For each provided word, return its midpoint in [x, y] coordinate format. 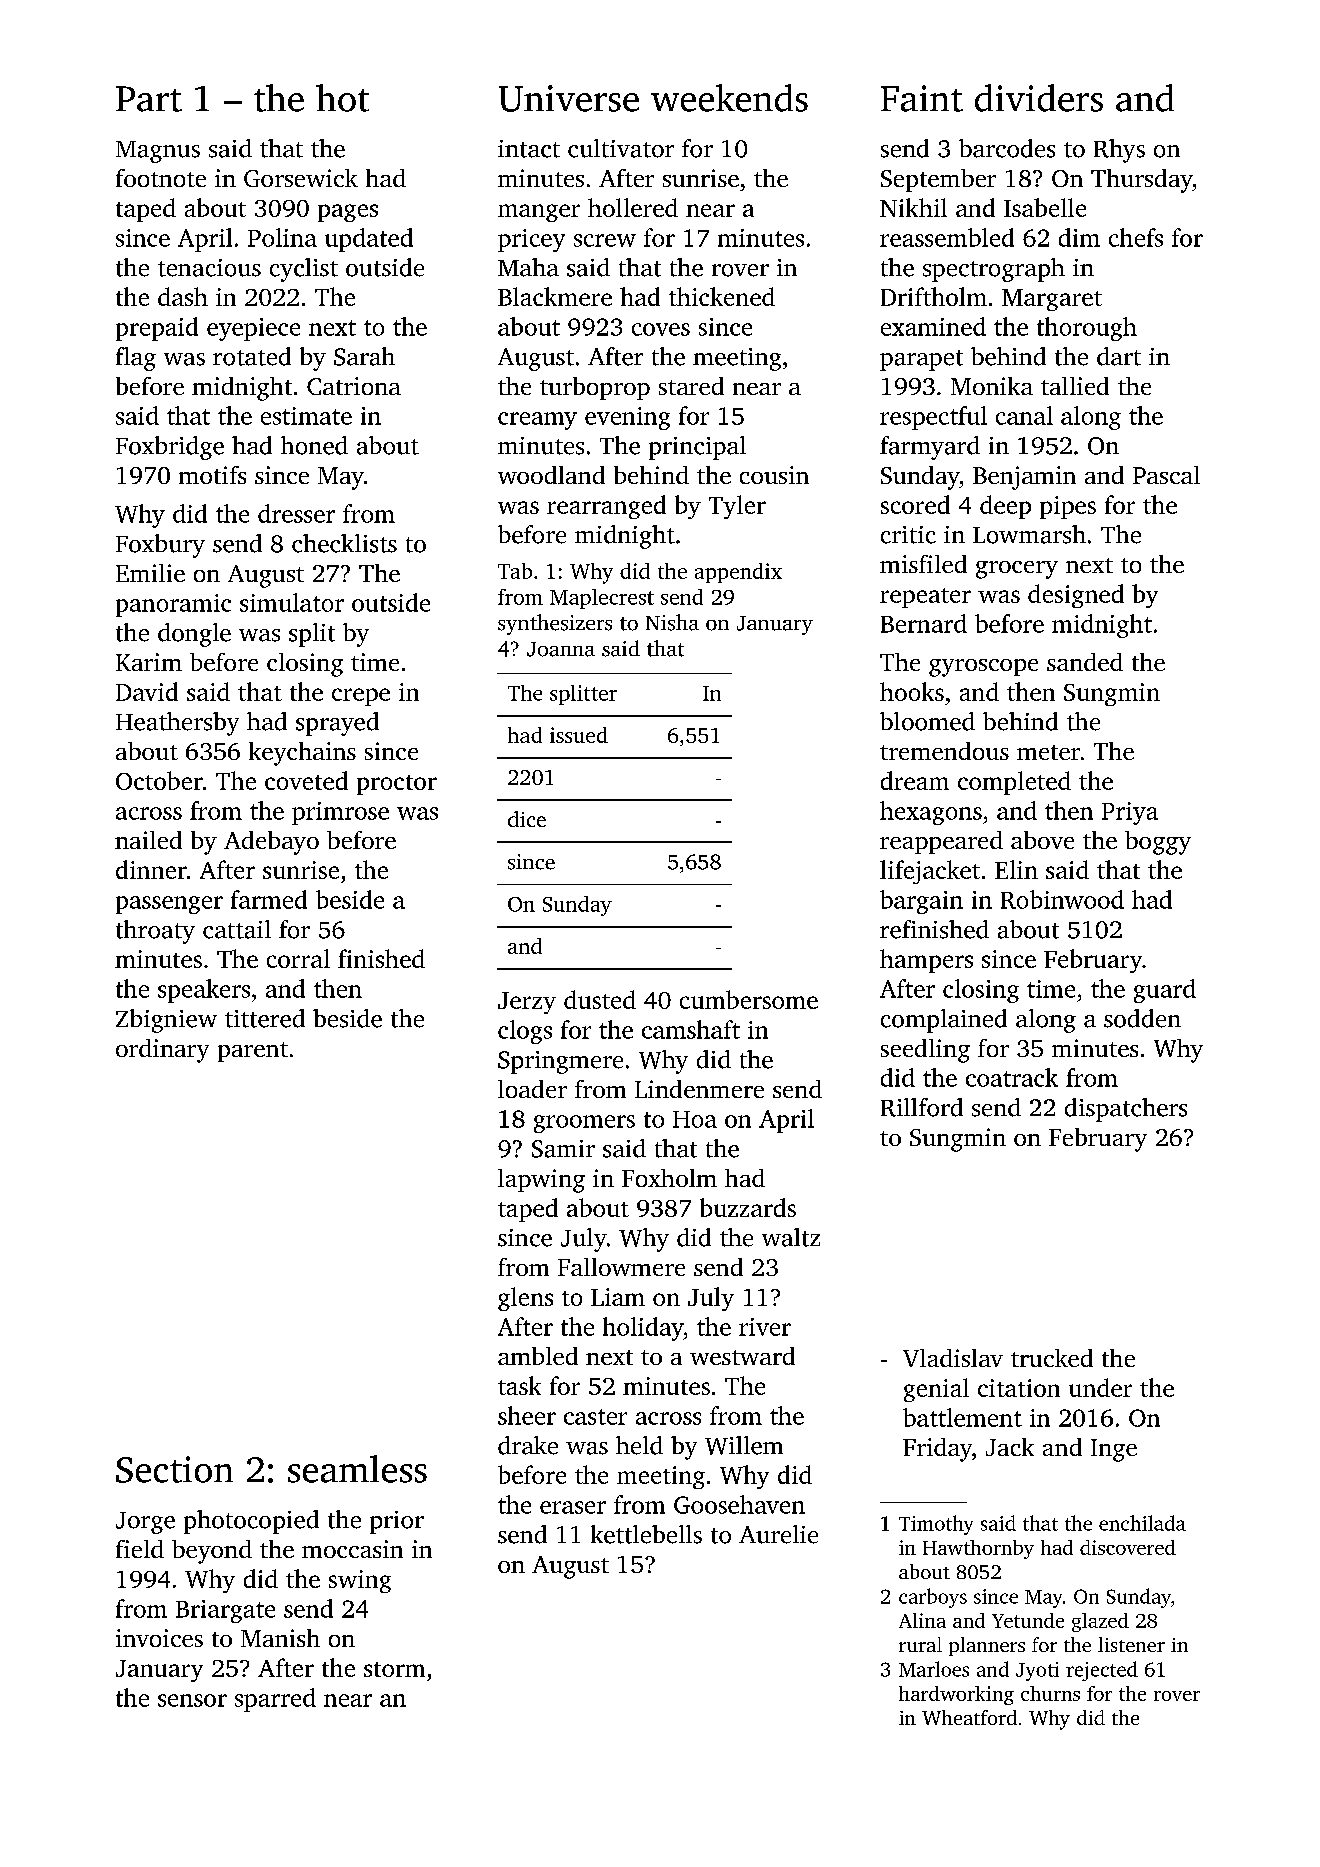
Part [149, 99]
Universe [569, 98]
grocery [1017, 570]
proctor [397, 785]
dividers [1039, 98]
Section [174, 1469]
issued [579, 735]
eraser [573, 1507]
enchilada [1142, 1523]
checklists [344, 543]
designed [1076, 596]
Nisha [672, 622]
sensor [192, 1700]
